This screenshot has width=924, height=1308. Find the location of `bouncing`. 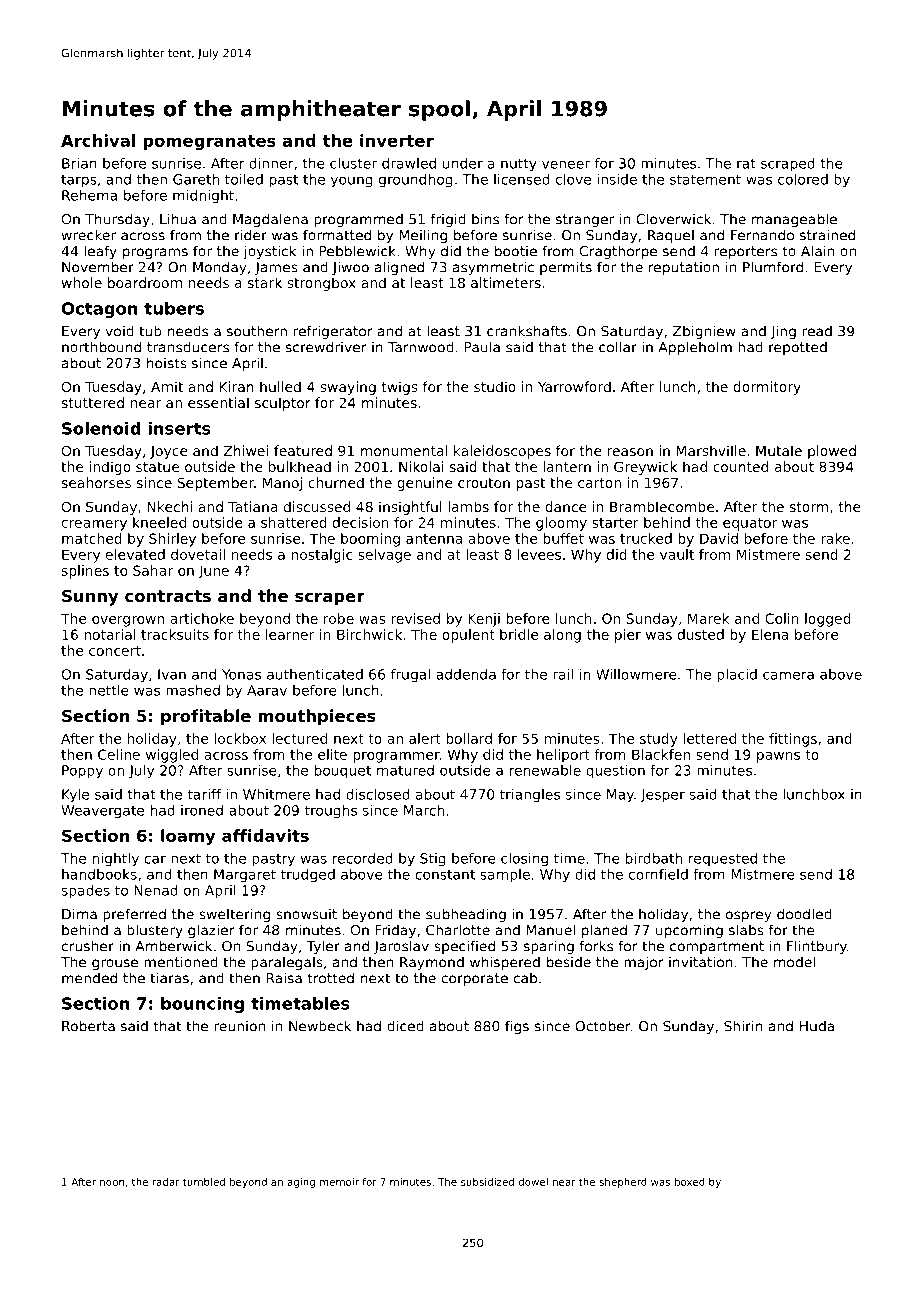

bouncing is located at coordinates (202, 1005).
